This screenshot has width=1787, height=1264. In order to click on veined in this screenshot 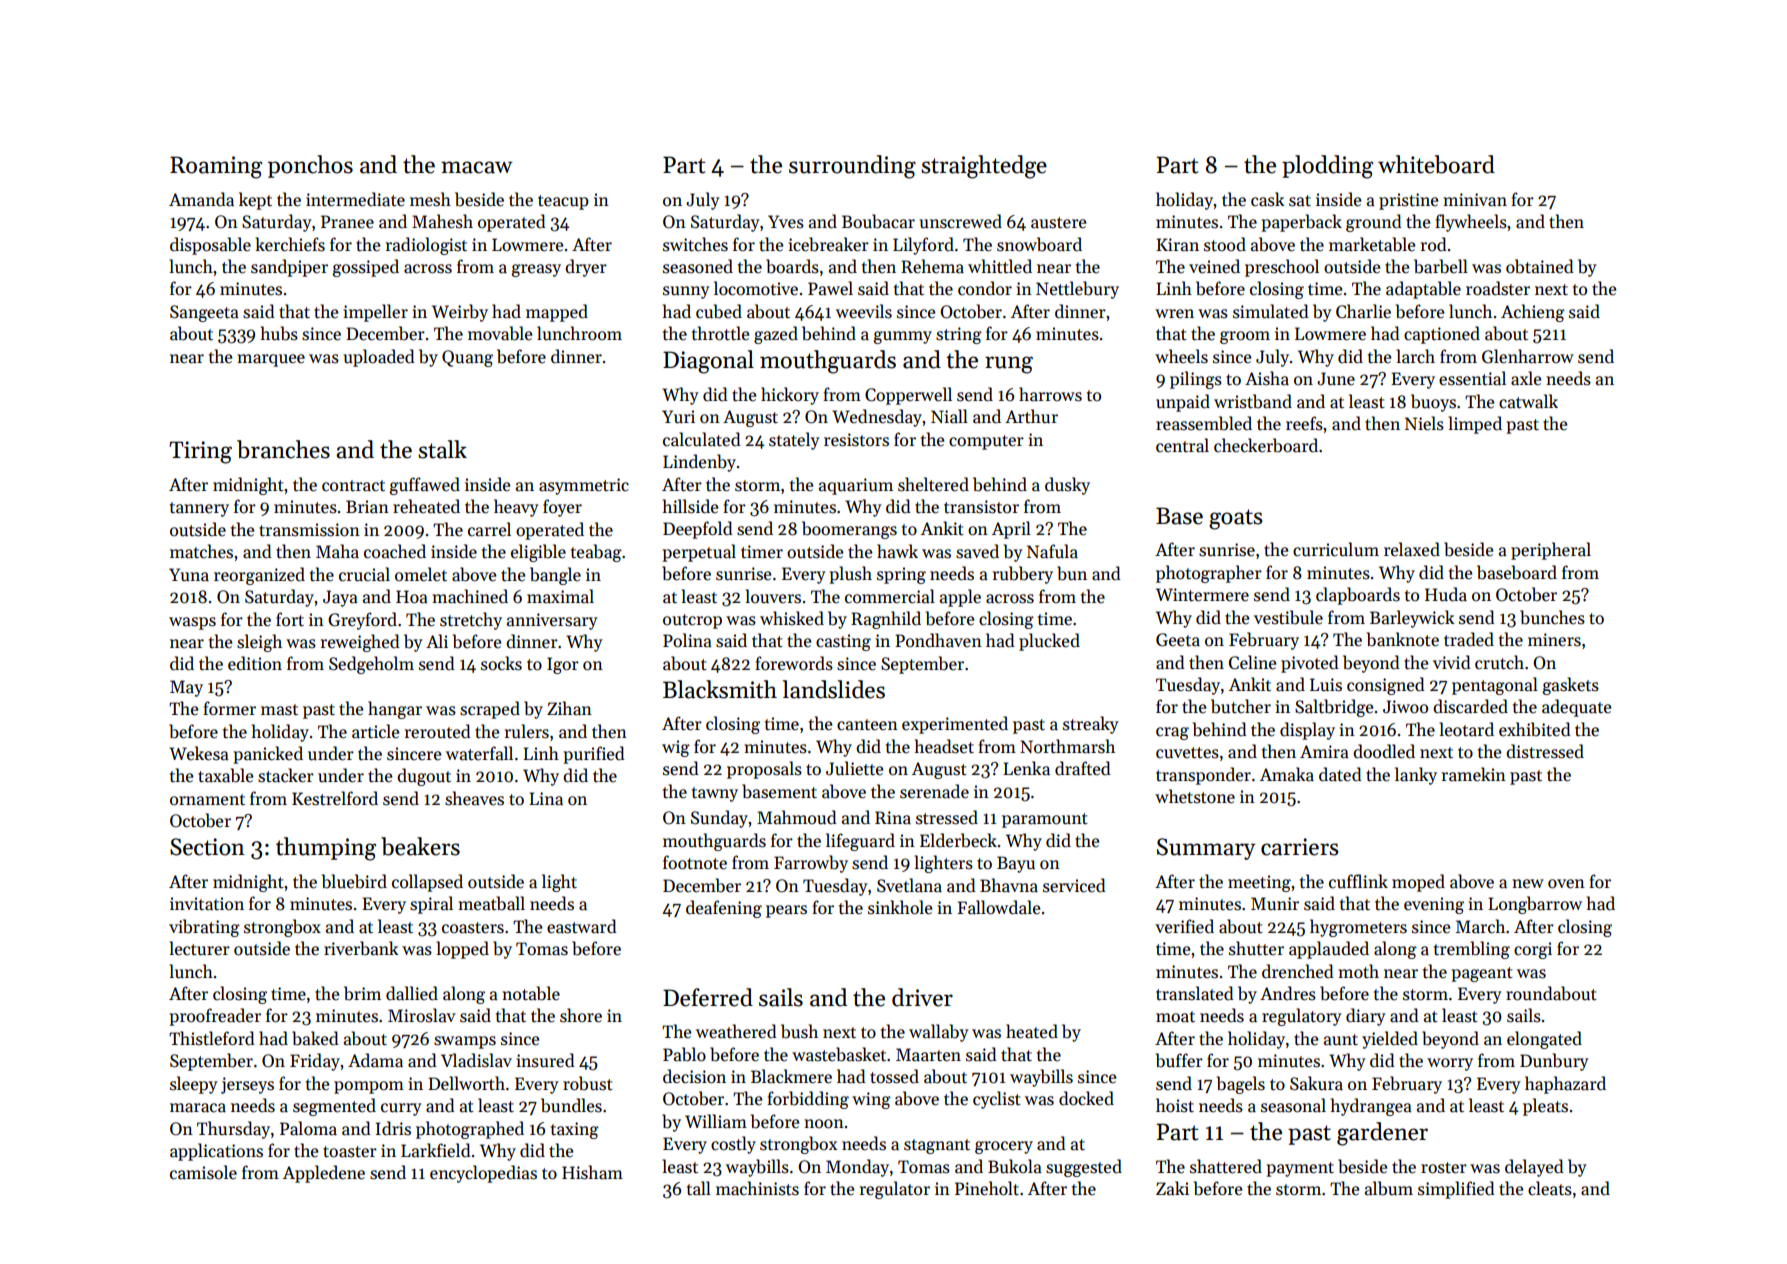, I will do `click(1214, 266)`.
